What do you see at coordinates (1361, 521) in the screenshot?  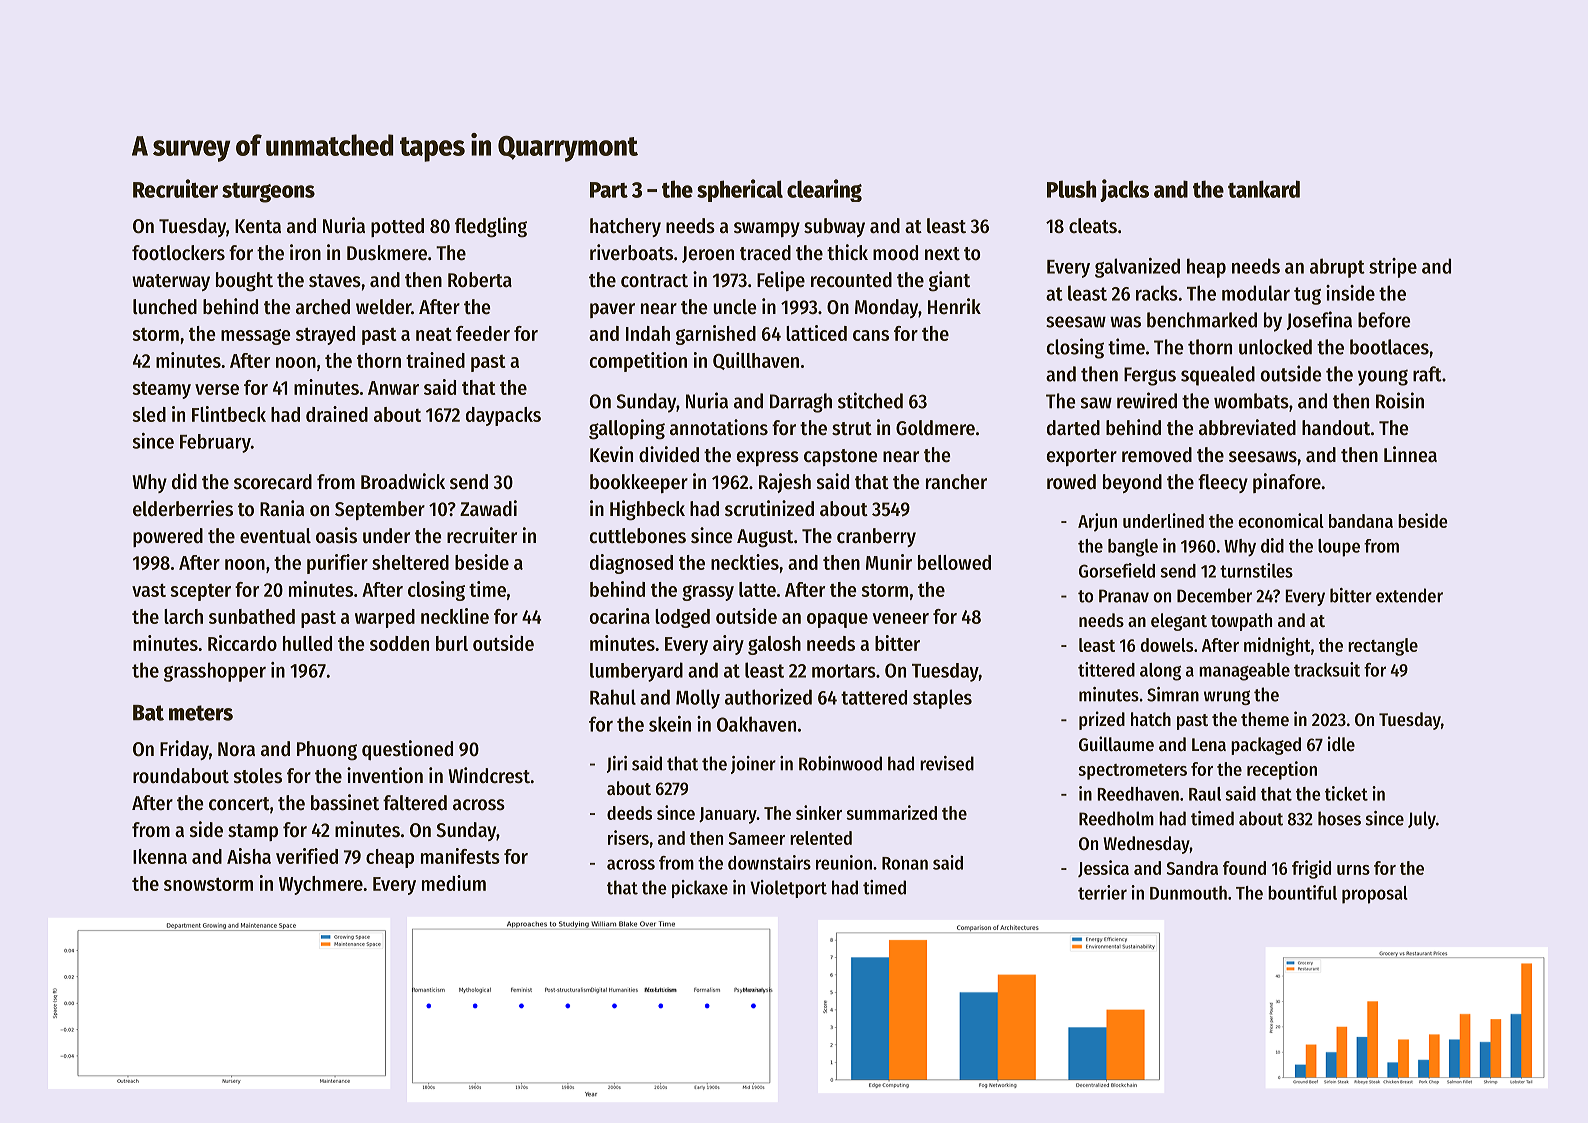 I see `bandana` at bounding box center [1361, 521].
